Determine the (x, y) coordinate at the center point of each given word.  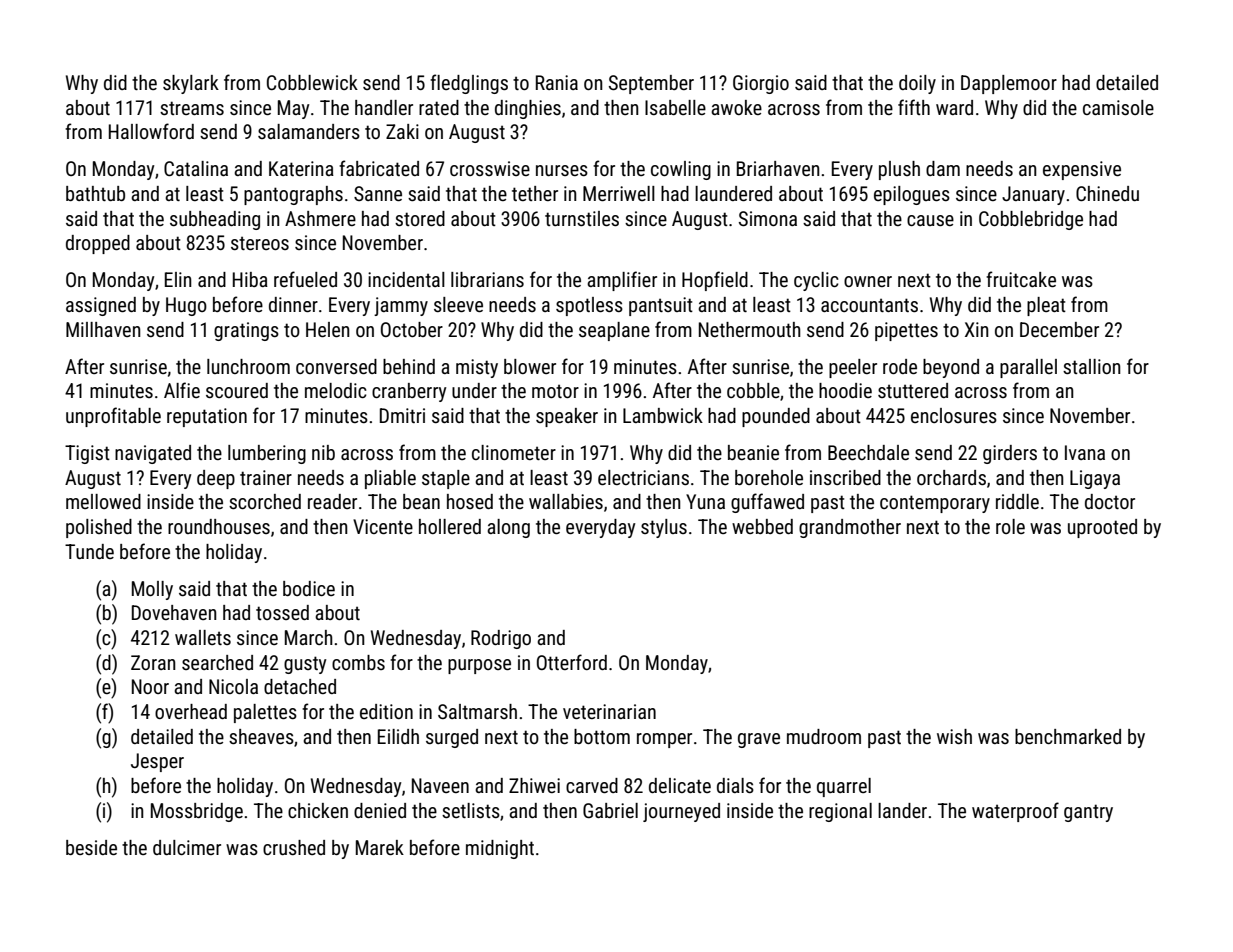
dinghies (528, 109)
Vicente (383, 526)
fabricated (379, 168)
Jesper (157, 762)
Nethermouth (750, 329)
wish (954, 736)
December (1059, 329)
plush (899, 170)
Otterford (572, 662)
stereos (260, 243)
